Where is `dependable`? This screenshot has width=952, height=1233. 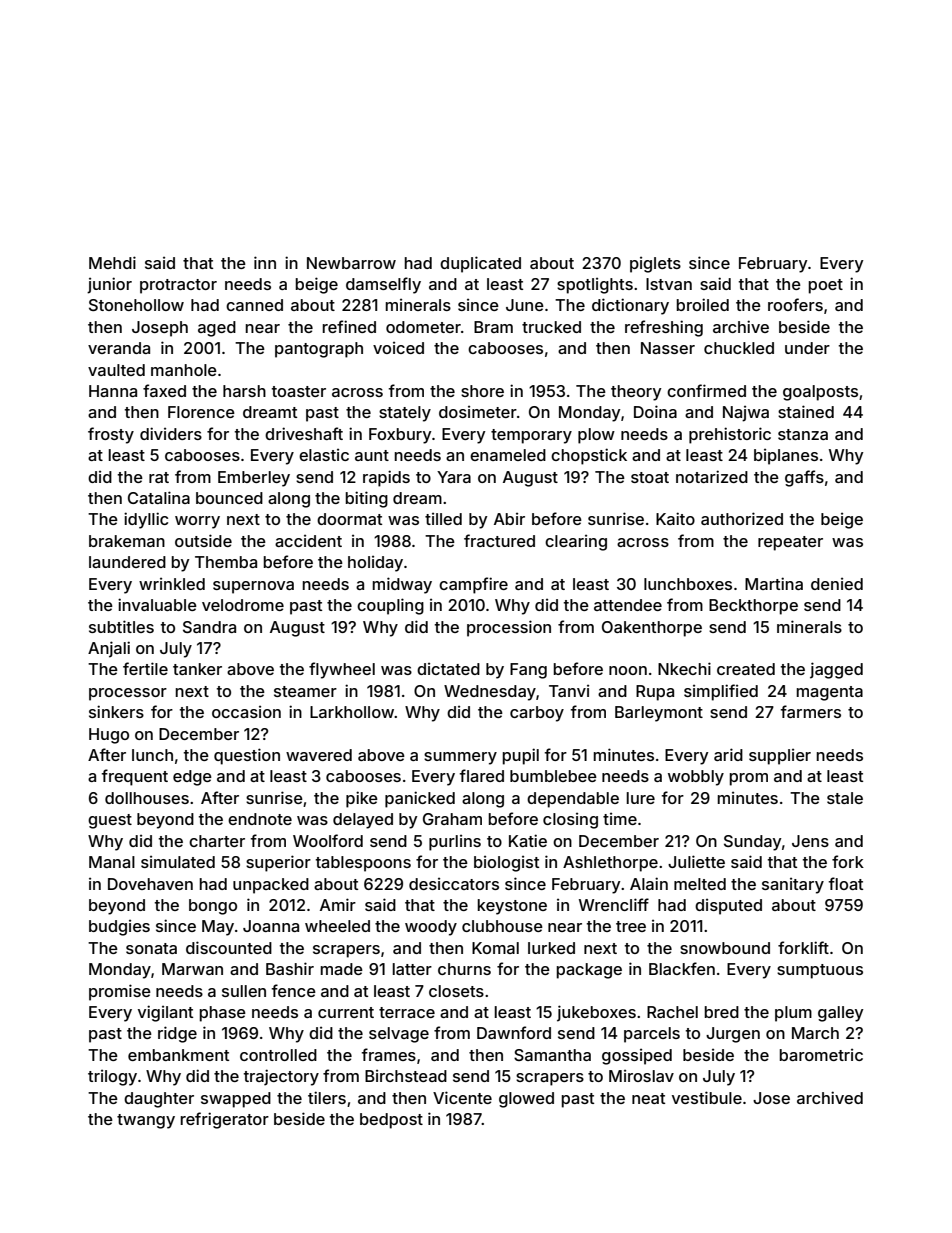 dependable is located at coordinates (573, 800).
